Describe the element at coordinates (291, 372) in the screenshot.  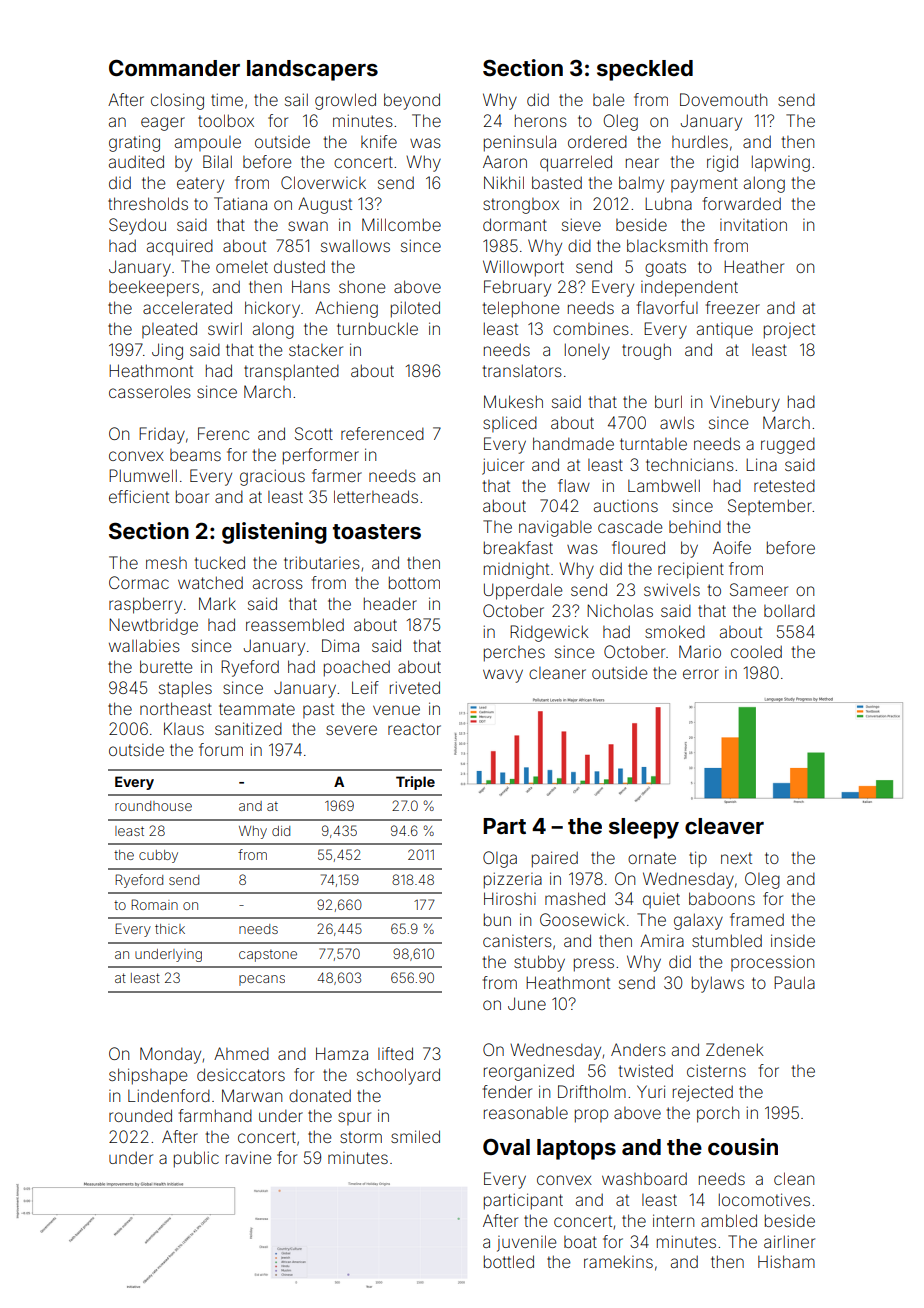
I see `transplanted` at that location.
